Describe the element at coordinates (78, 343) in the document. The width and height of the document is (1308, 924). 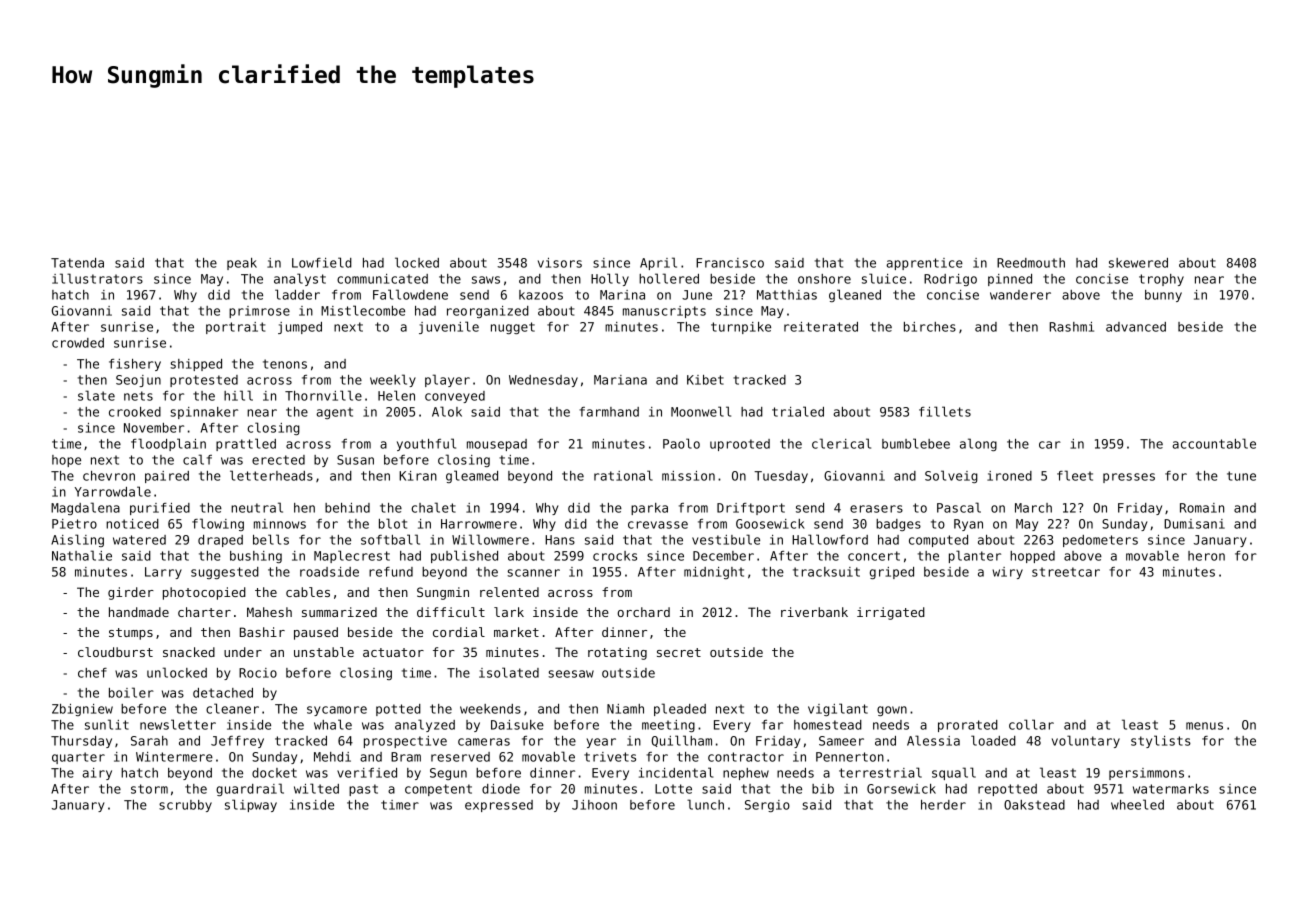
I see `crowded` at that location.
